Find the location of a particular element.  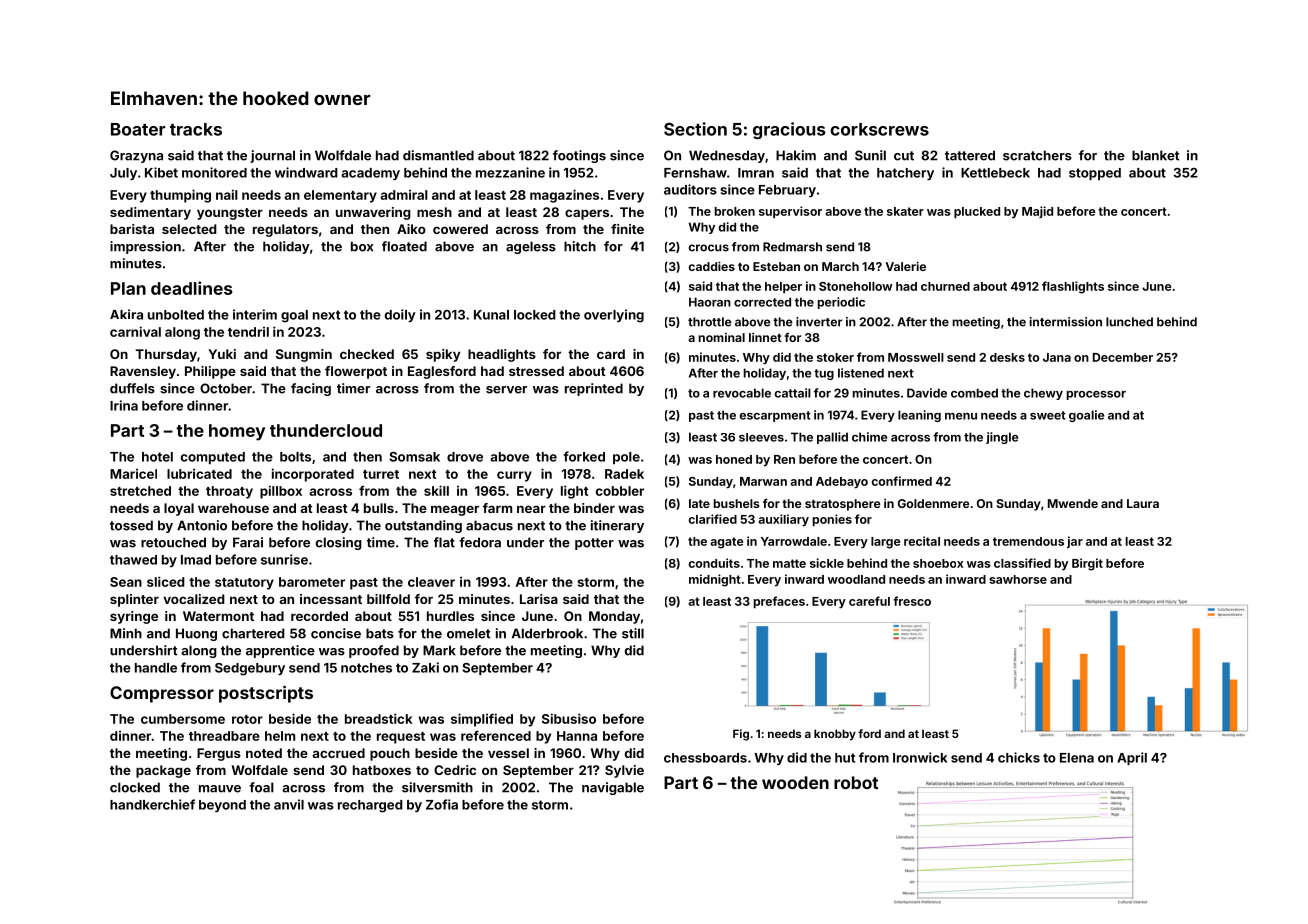

Section is located at coordinates (695, 129).
